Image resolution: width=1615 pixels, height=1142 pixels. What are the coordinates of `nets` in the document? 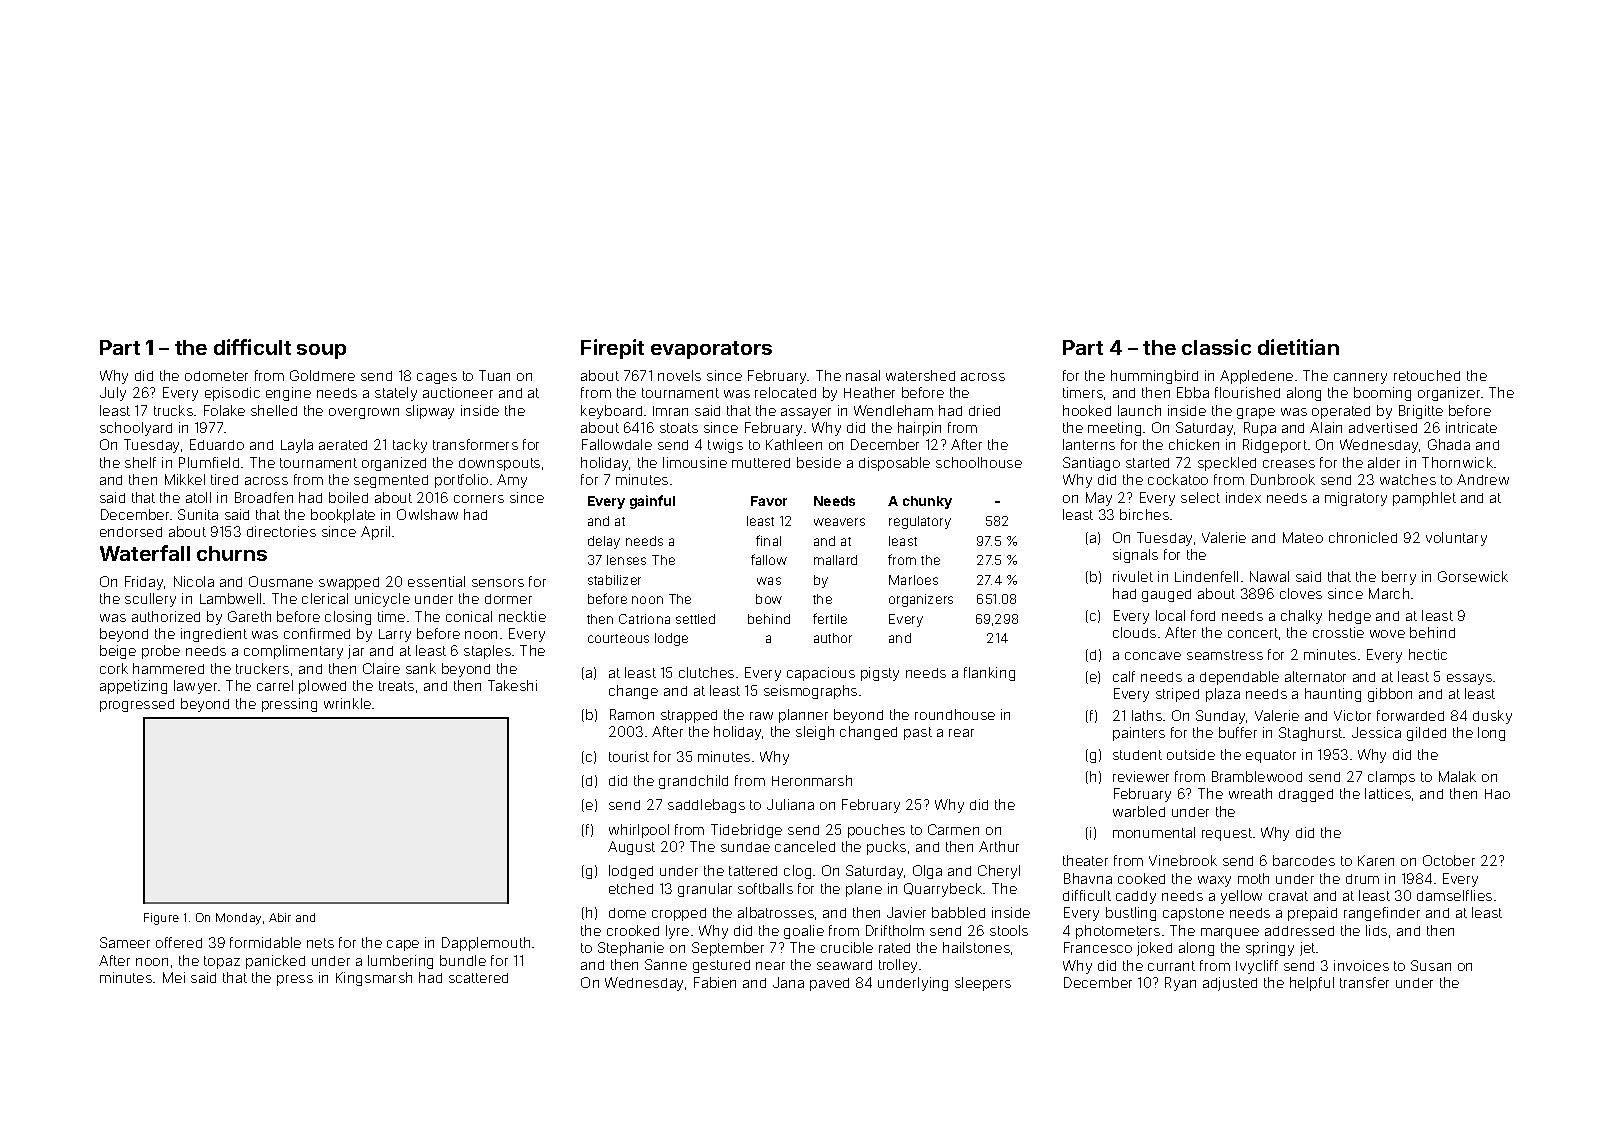 It's located at (320, 943).
